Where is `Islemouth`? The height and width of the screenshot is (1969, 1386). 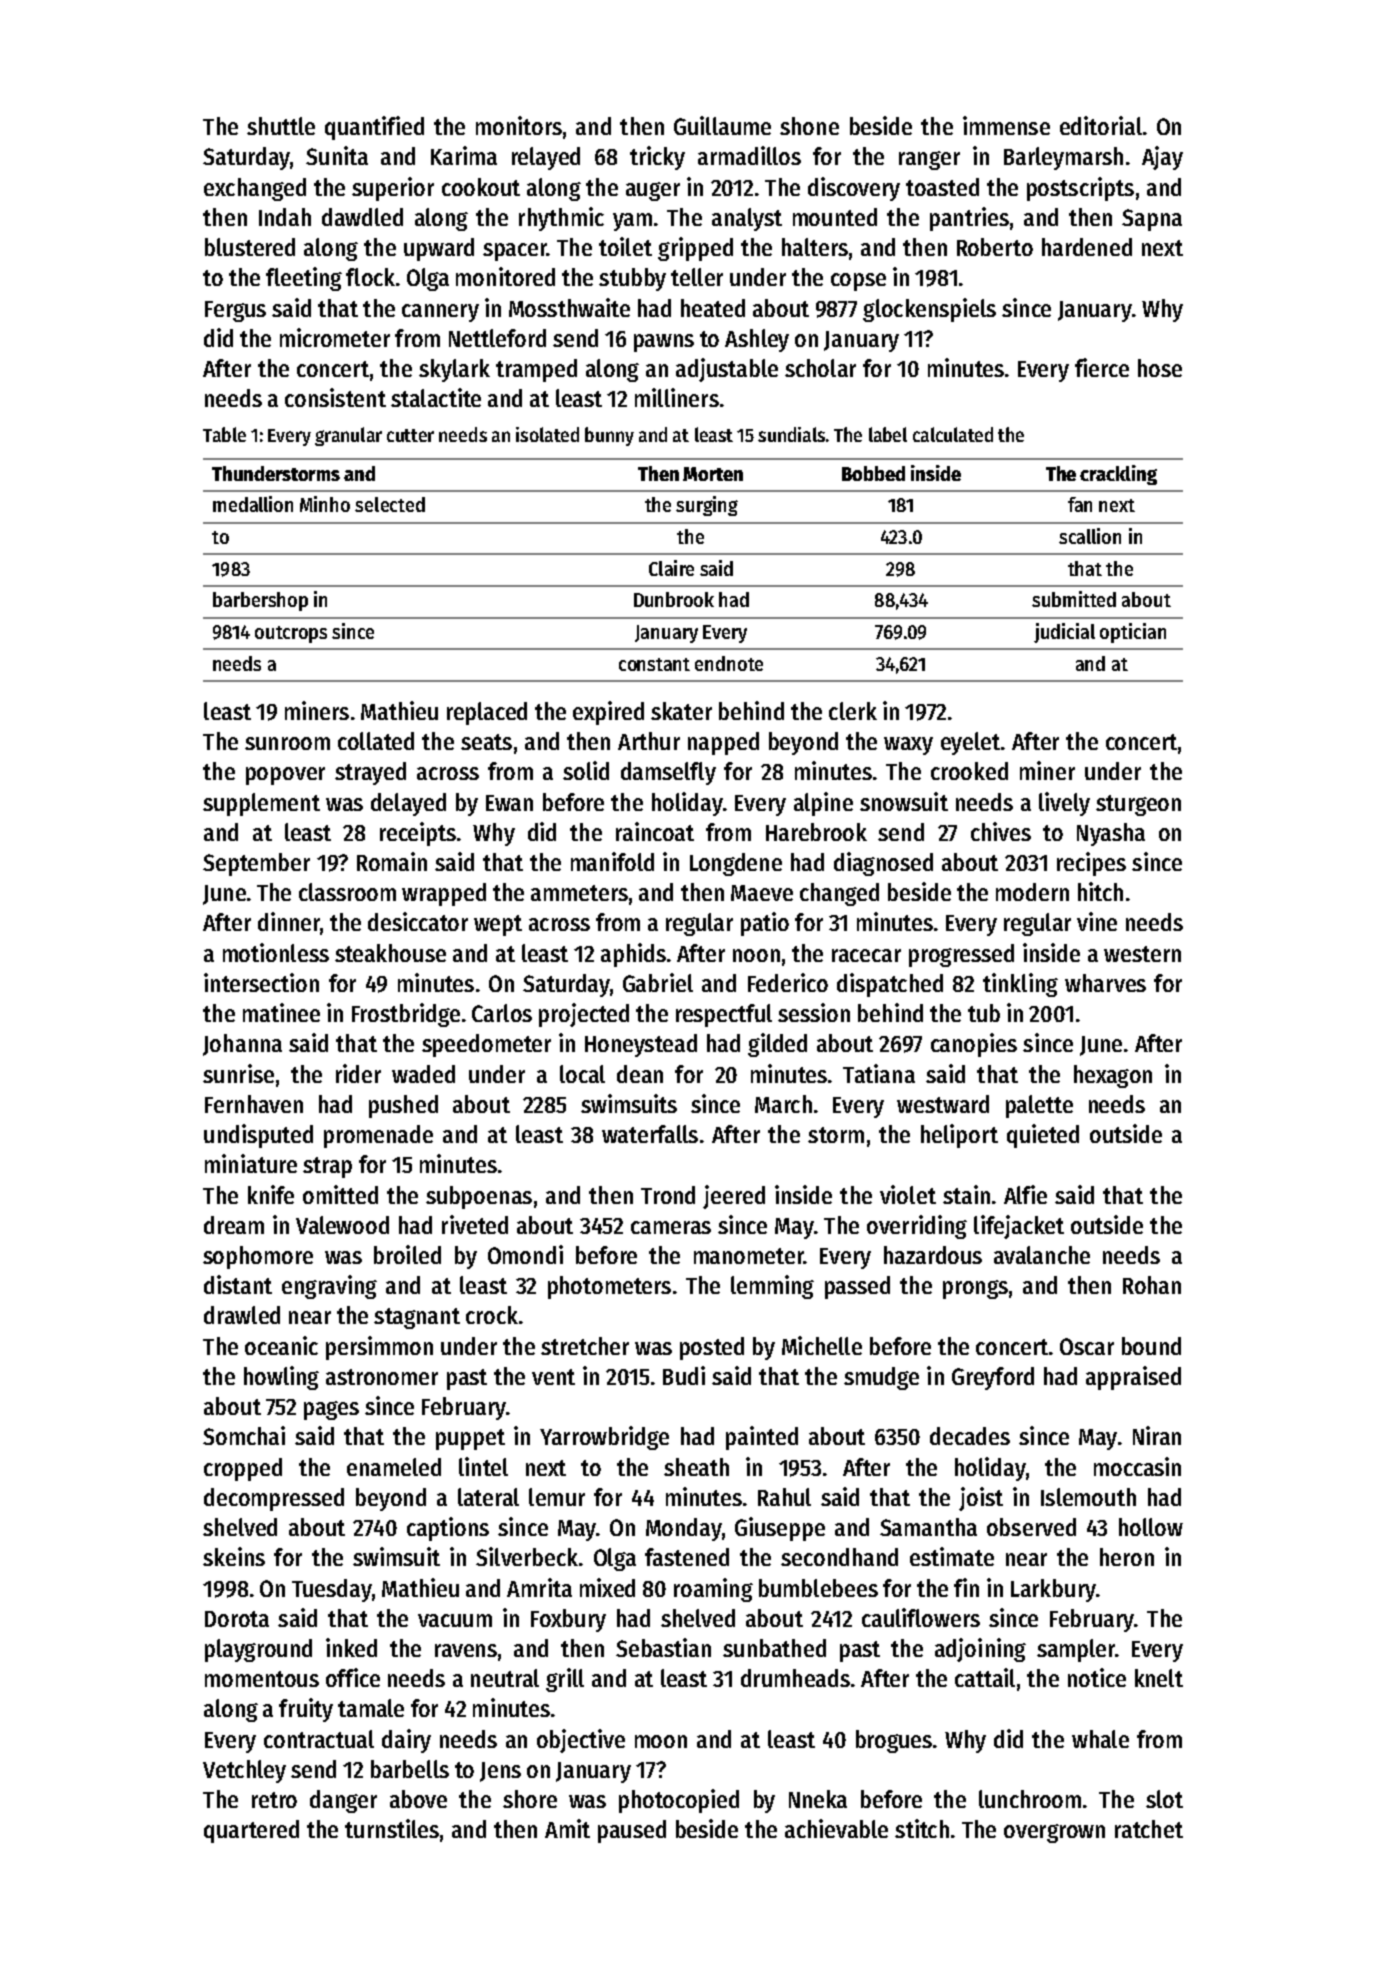 Islemouth is located at coordinates (1088, 1497).
